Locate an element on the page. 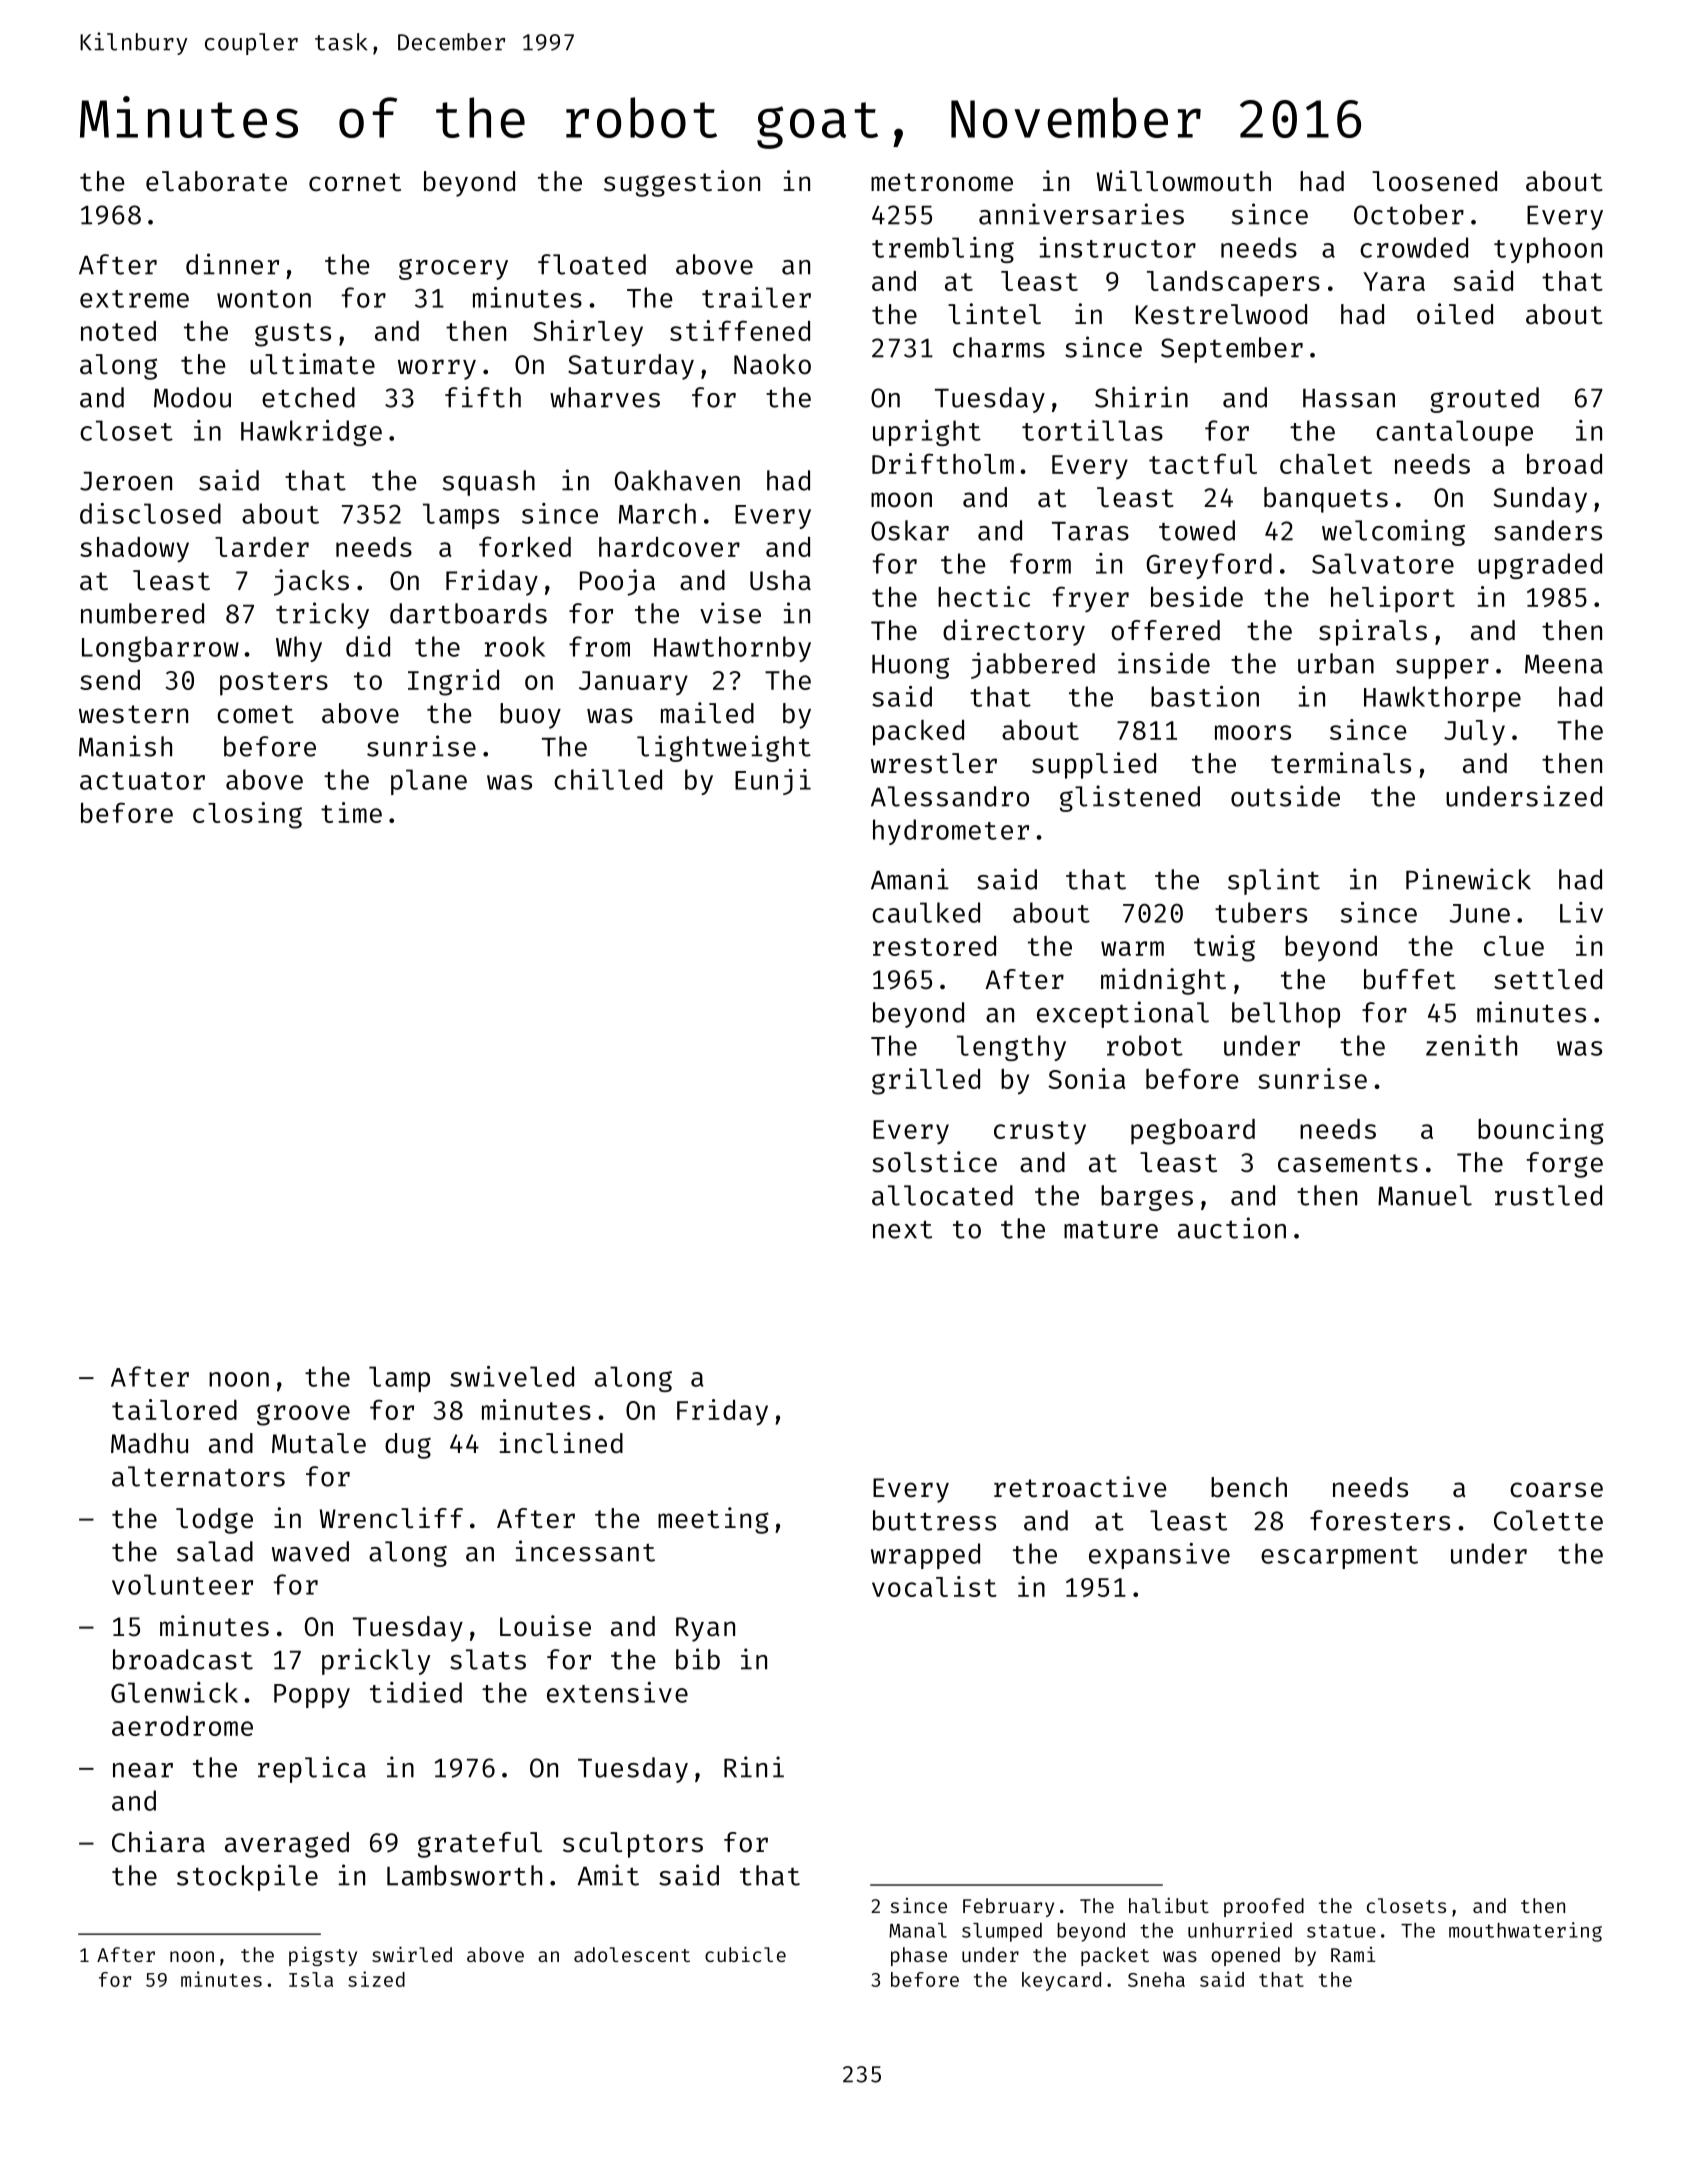 Image resolution: width=1683 pixels, height=2178 pixels. October is located at coordinates (1409, 214).
